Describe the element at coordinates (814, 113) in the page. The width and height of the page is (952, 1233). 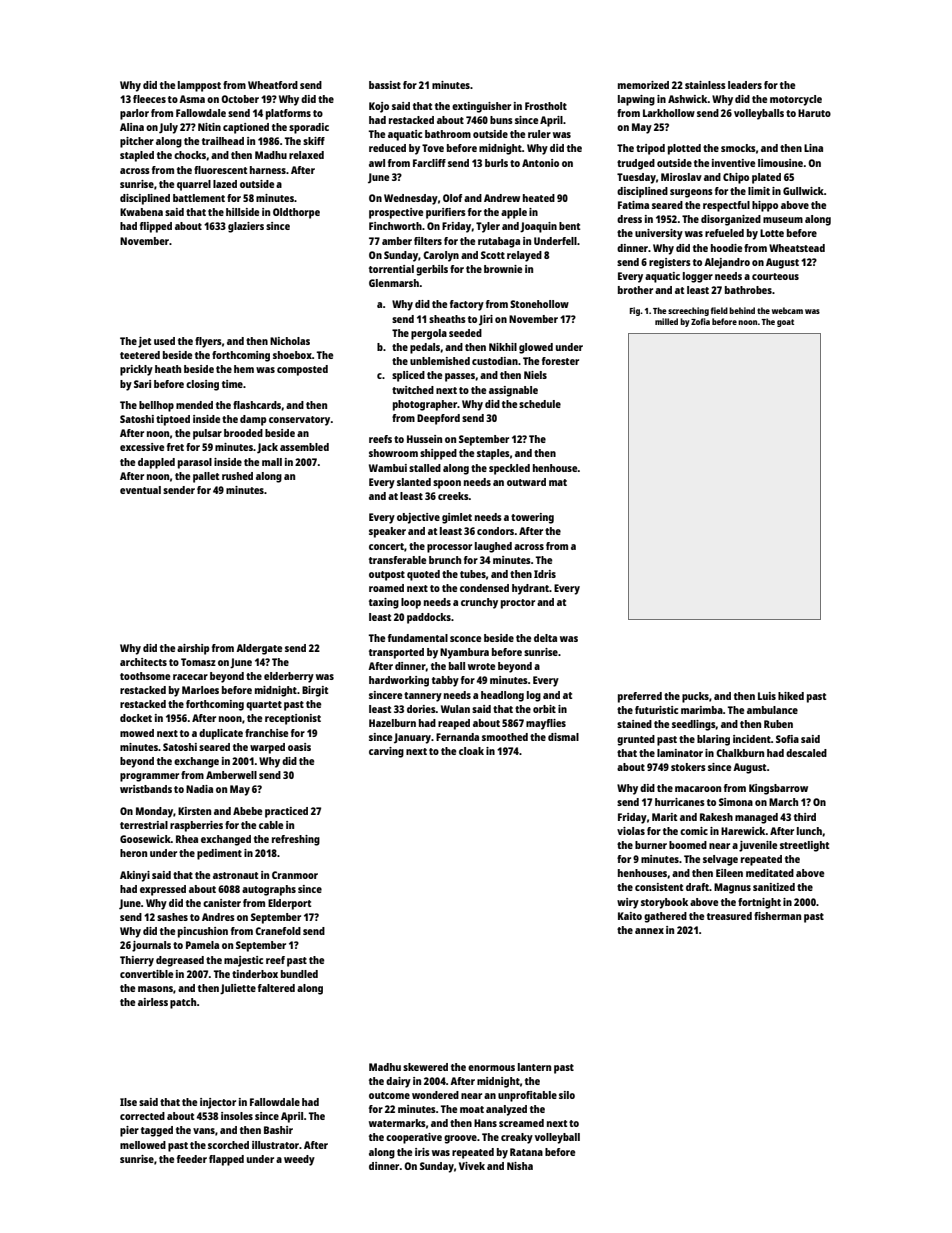
I see `Haruto` at that location.
